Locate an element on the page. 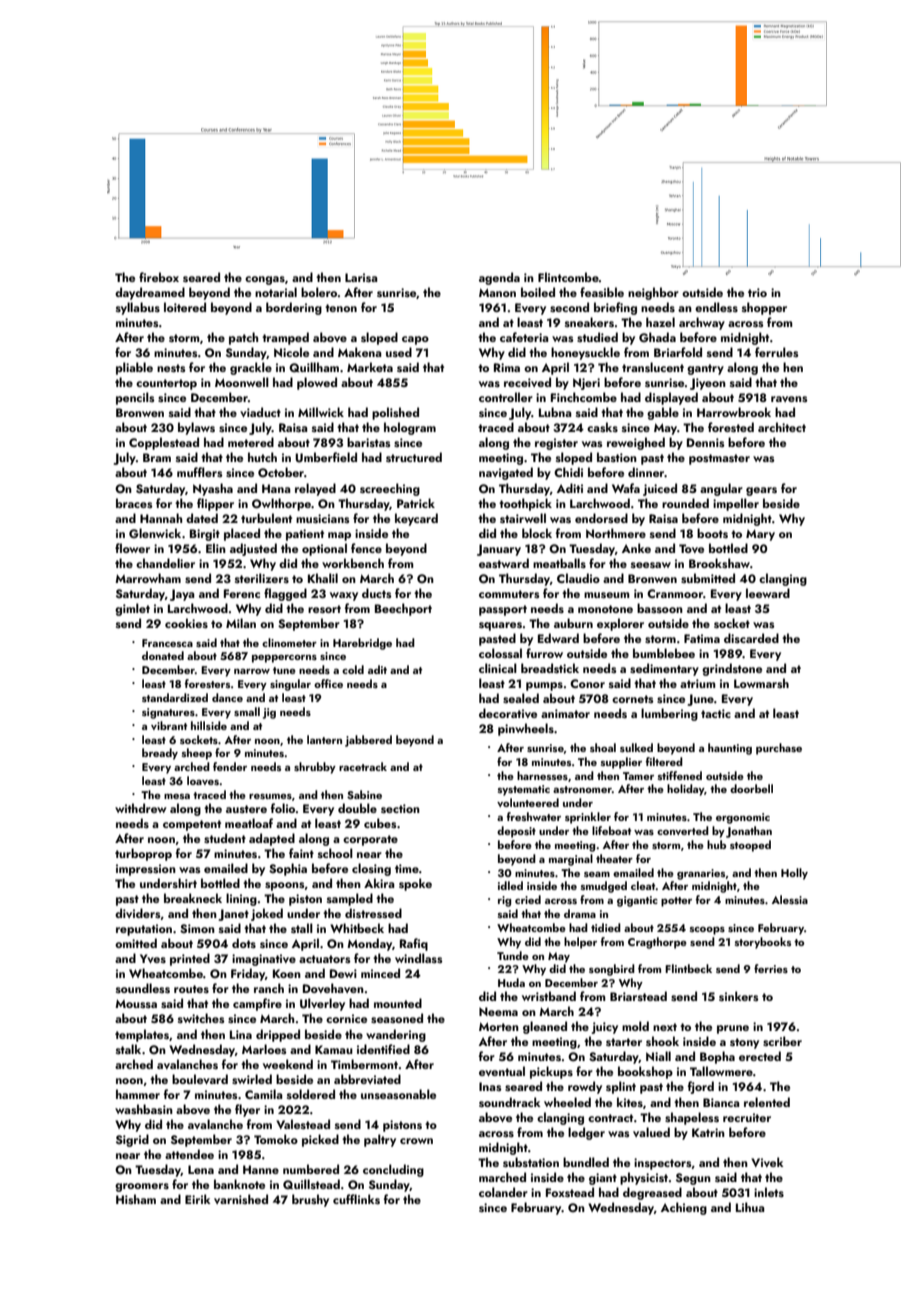 This document has height=1308, width=924. converted is located at coordinates (683, 830).
